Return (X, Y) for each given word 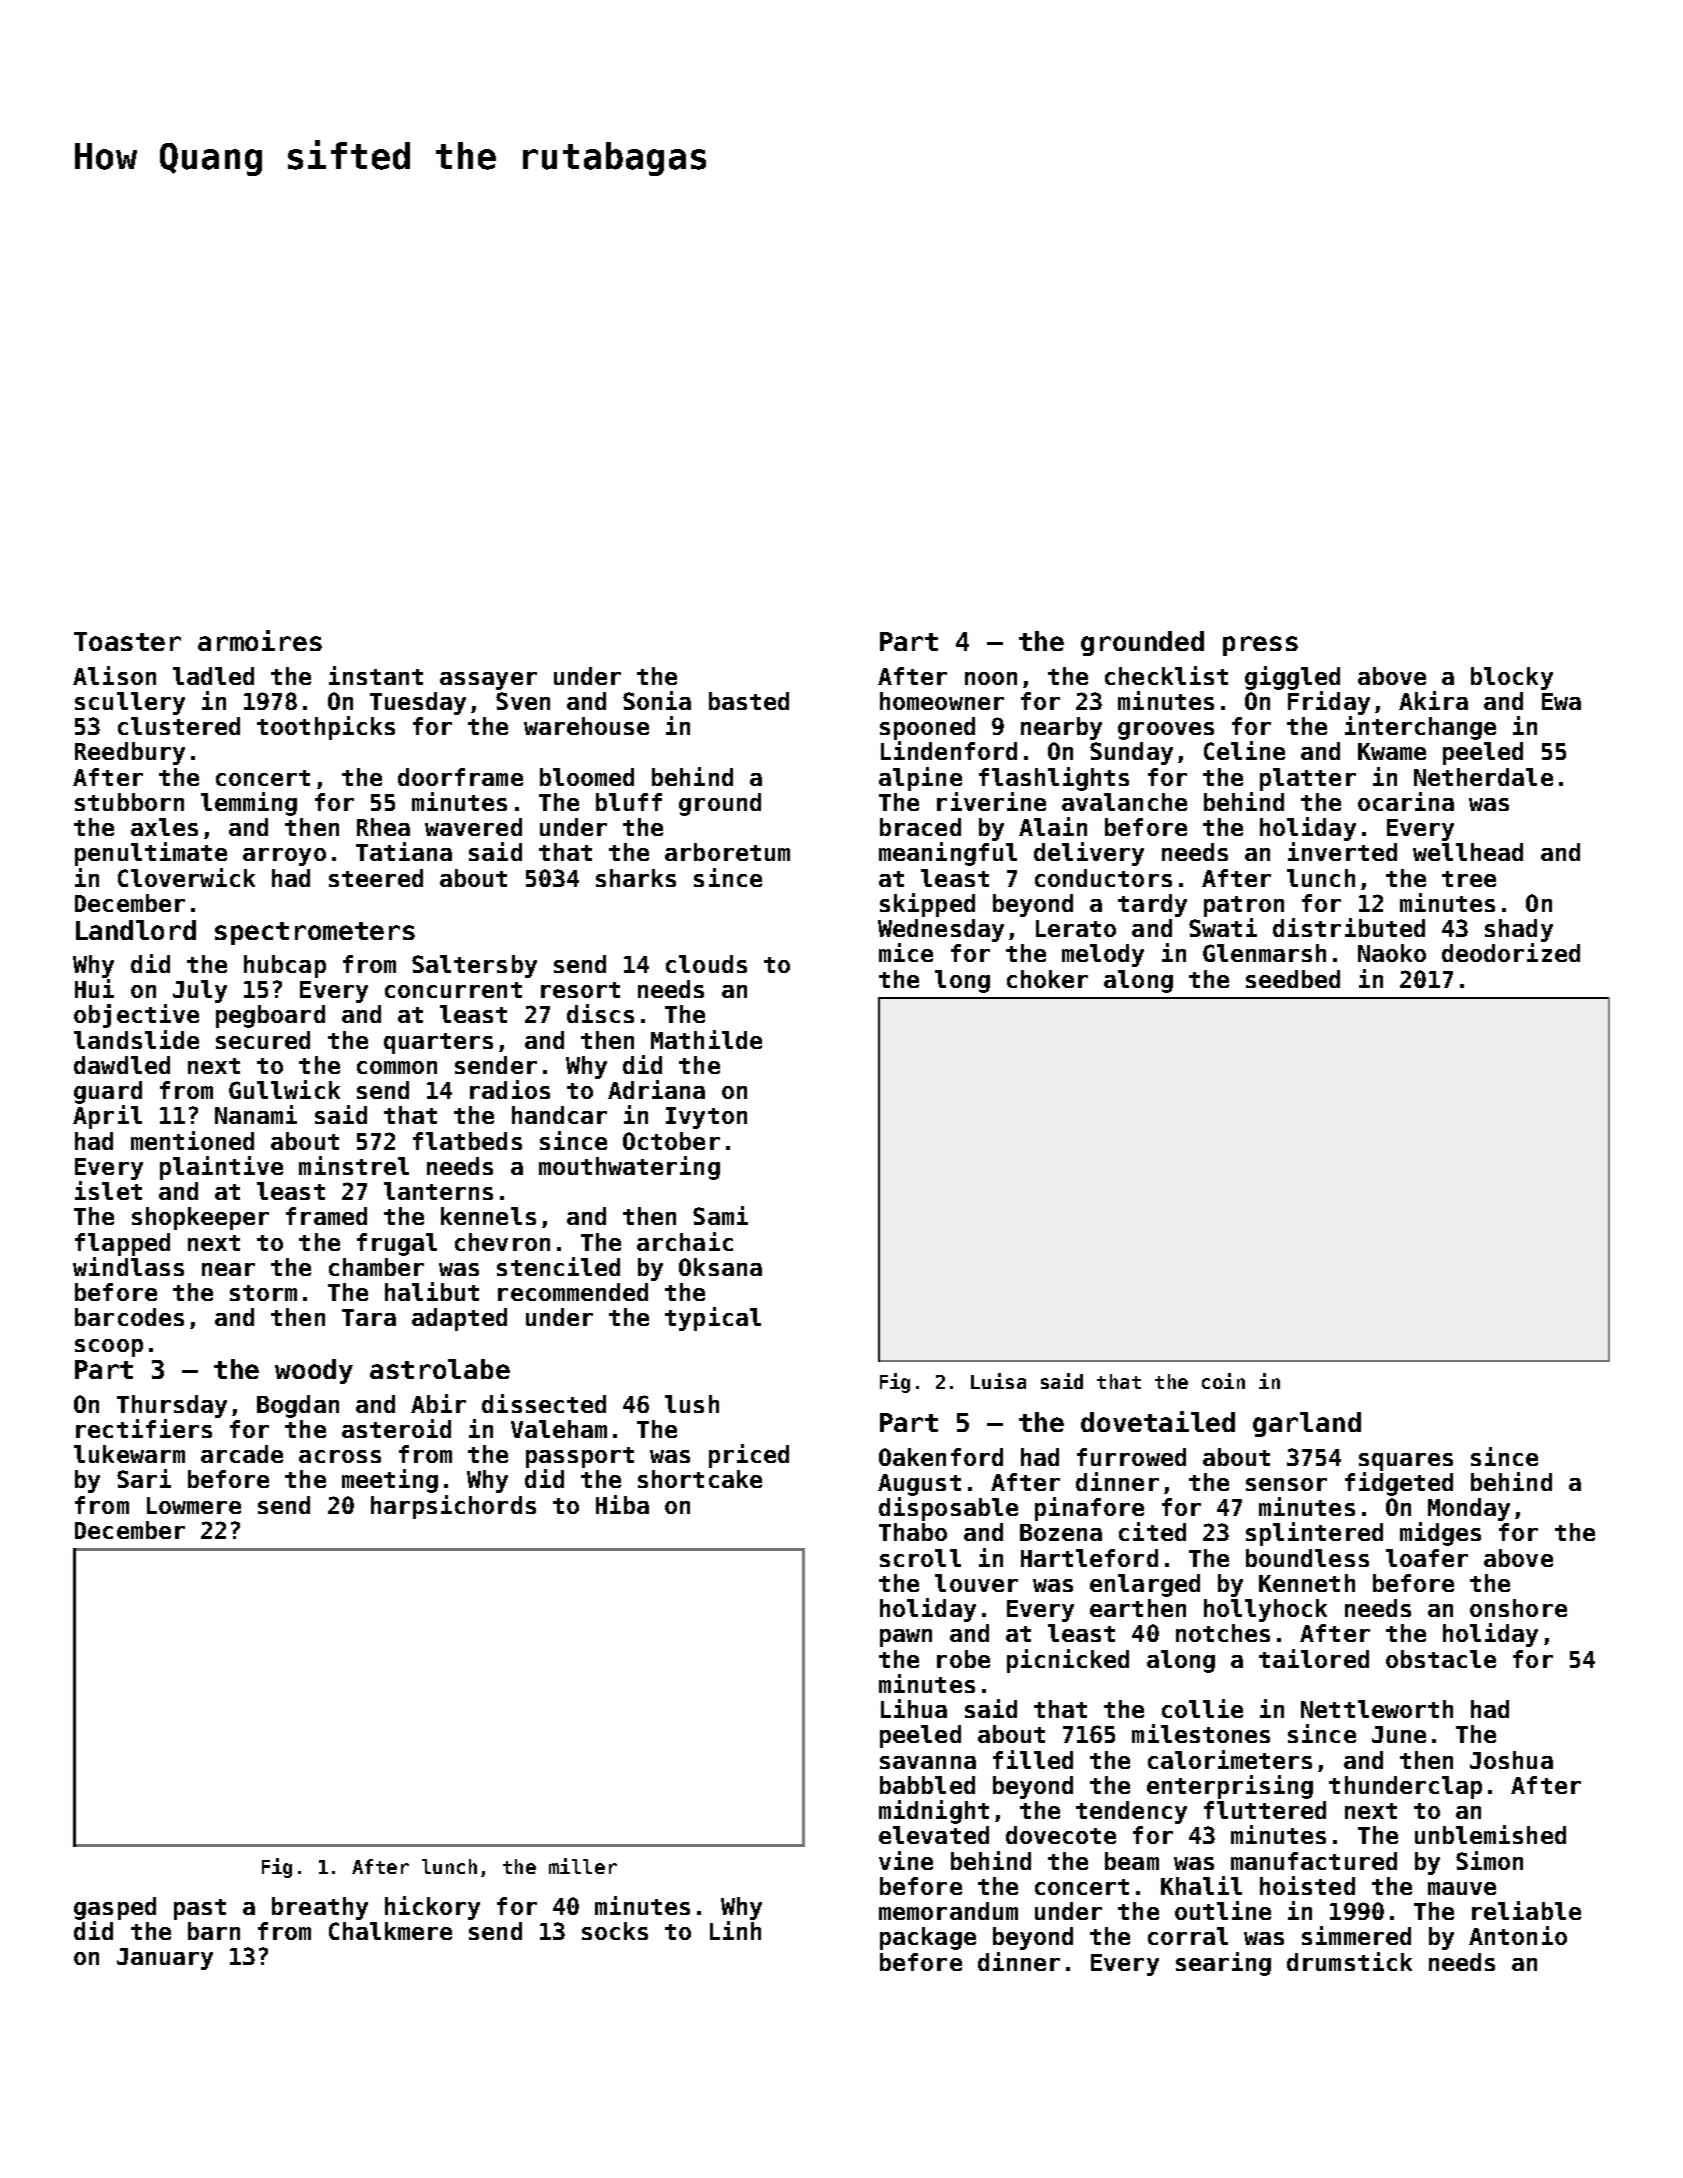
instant (376, 675)
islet (108, 1190)
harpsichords (453, 1507)
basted (749, 701)
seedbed (1293, 979)
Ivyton (706, 1118)
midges (1440, 1534)
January (165, 1959)
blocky (1512, 678)
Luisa (998, 1381)
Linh (735, 1930)
